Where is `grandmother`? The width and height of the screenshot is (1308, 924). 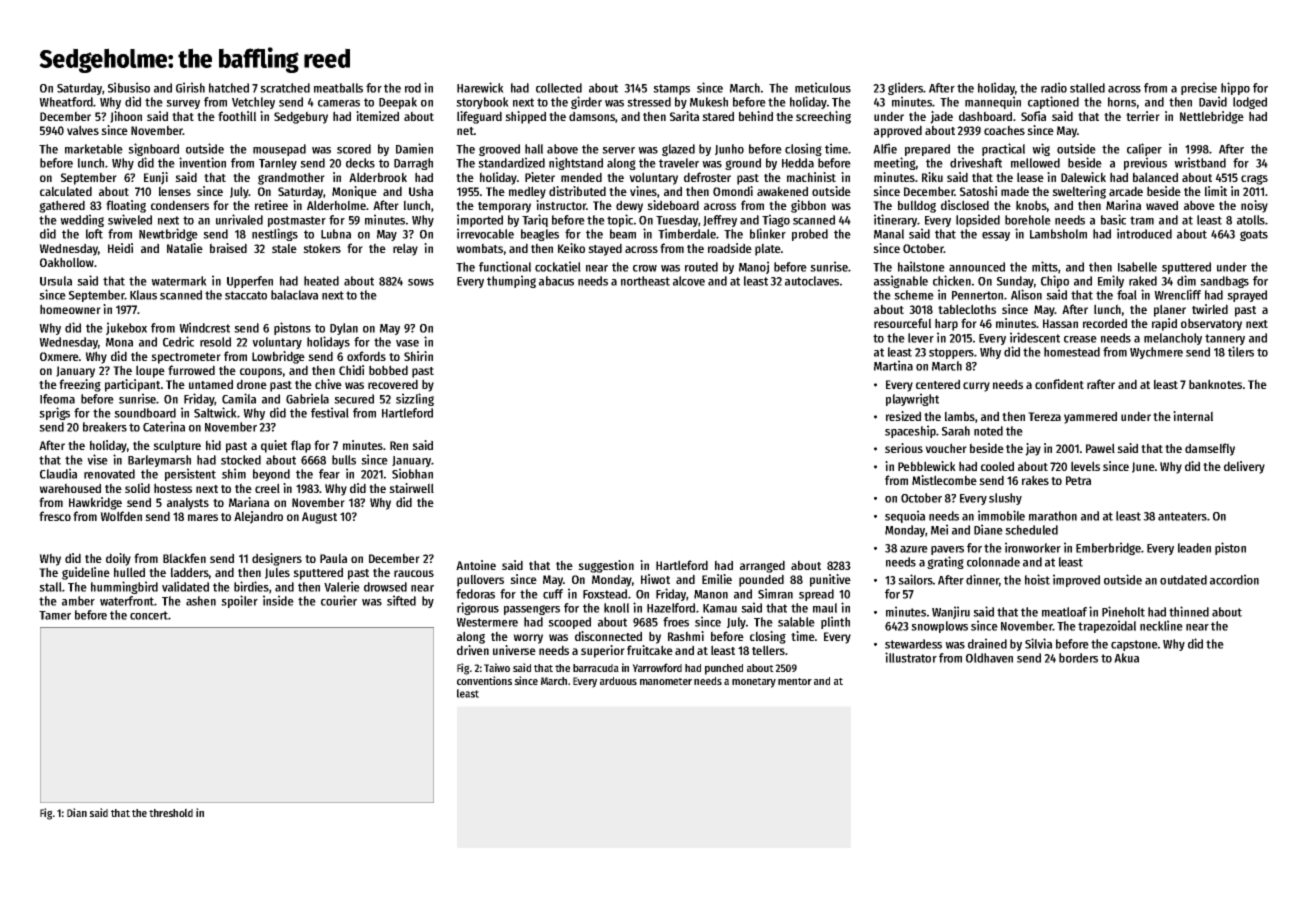
grandmother is located at coordinates (291, 178).
